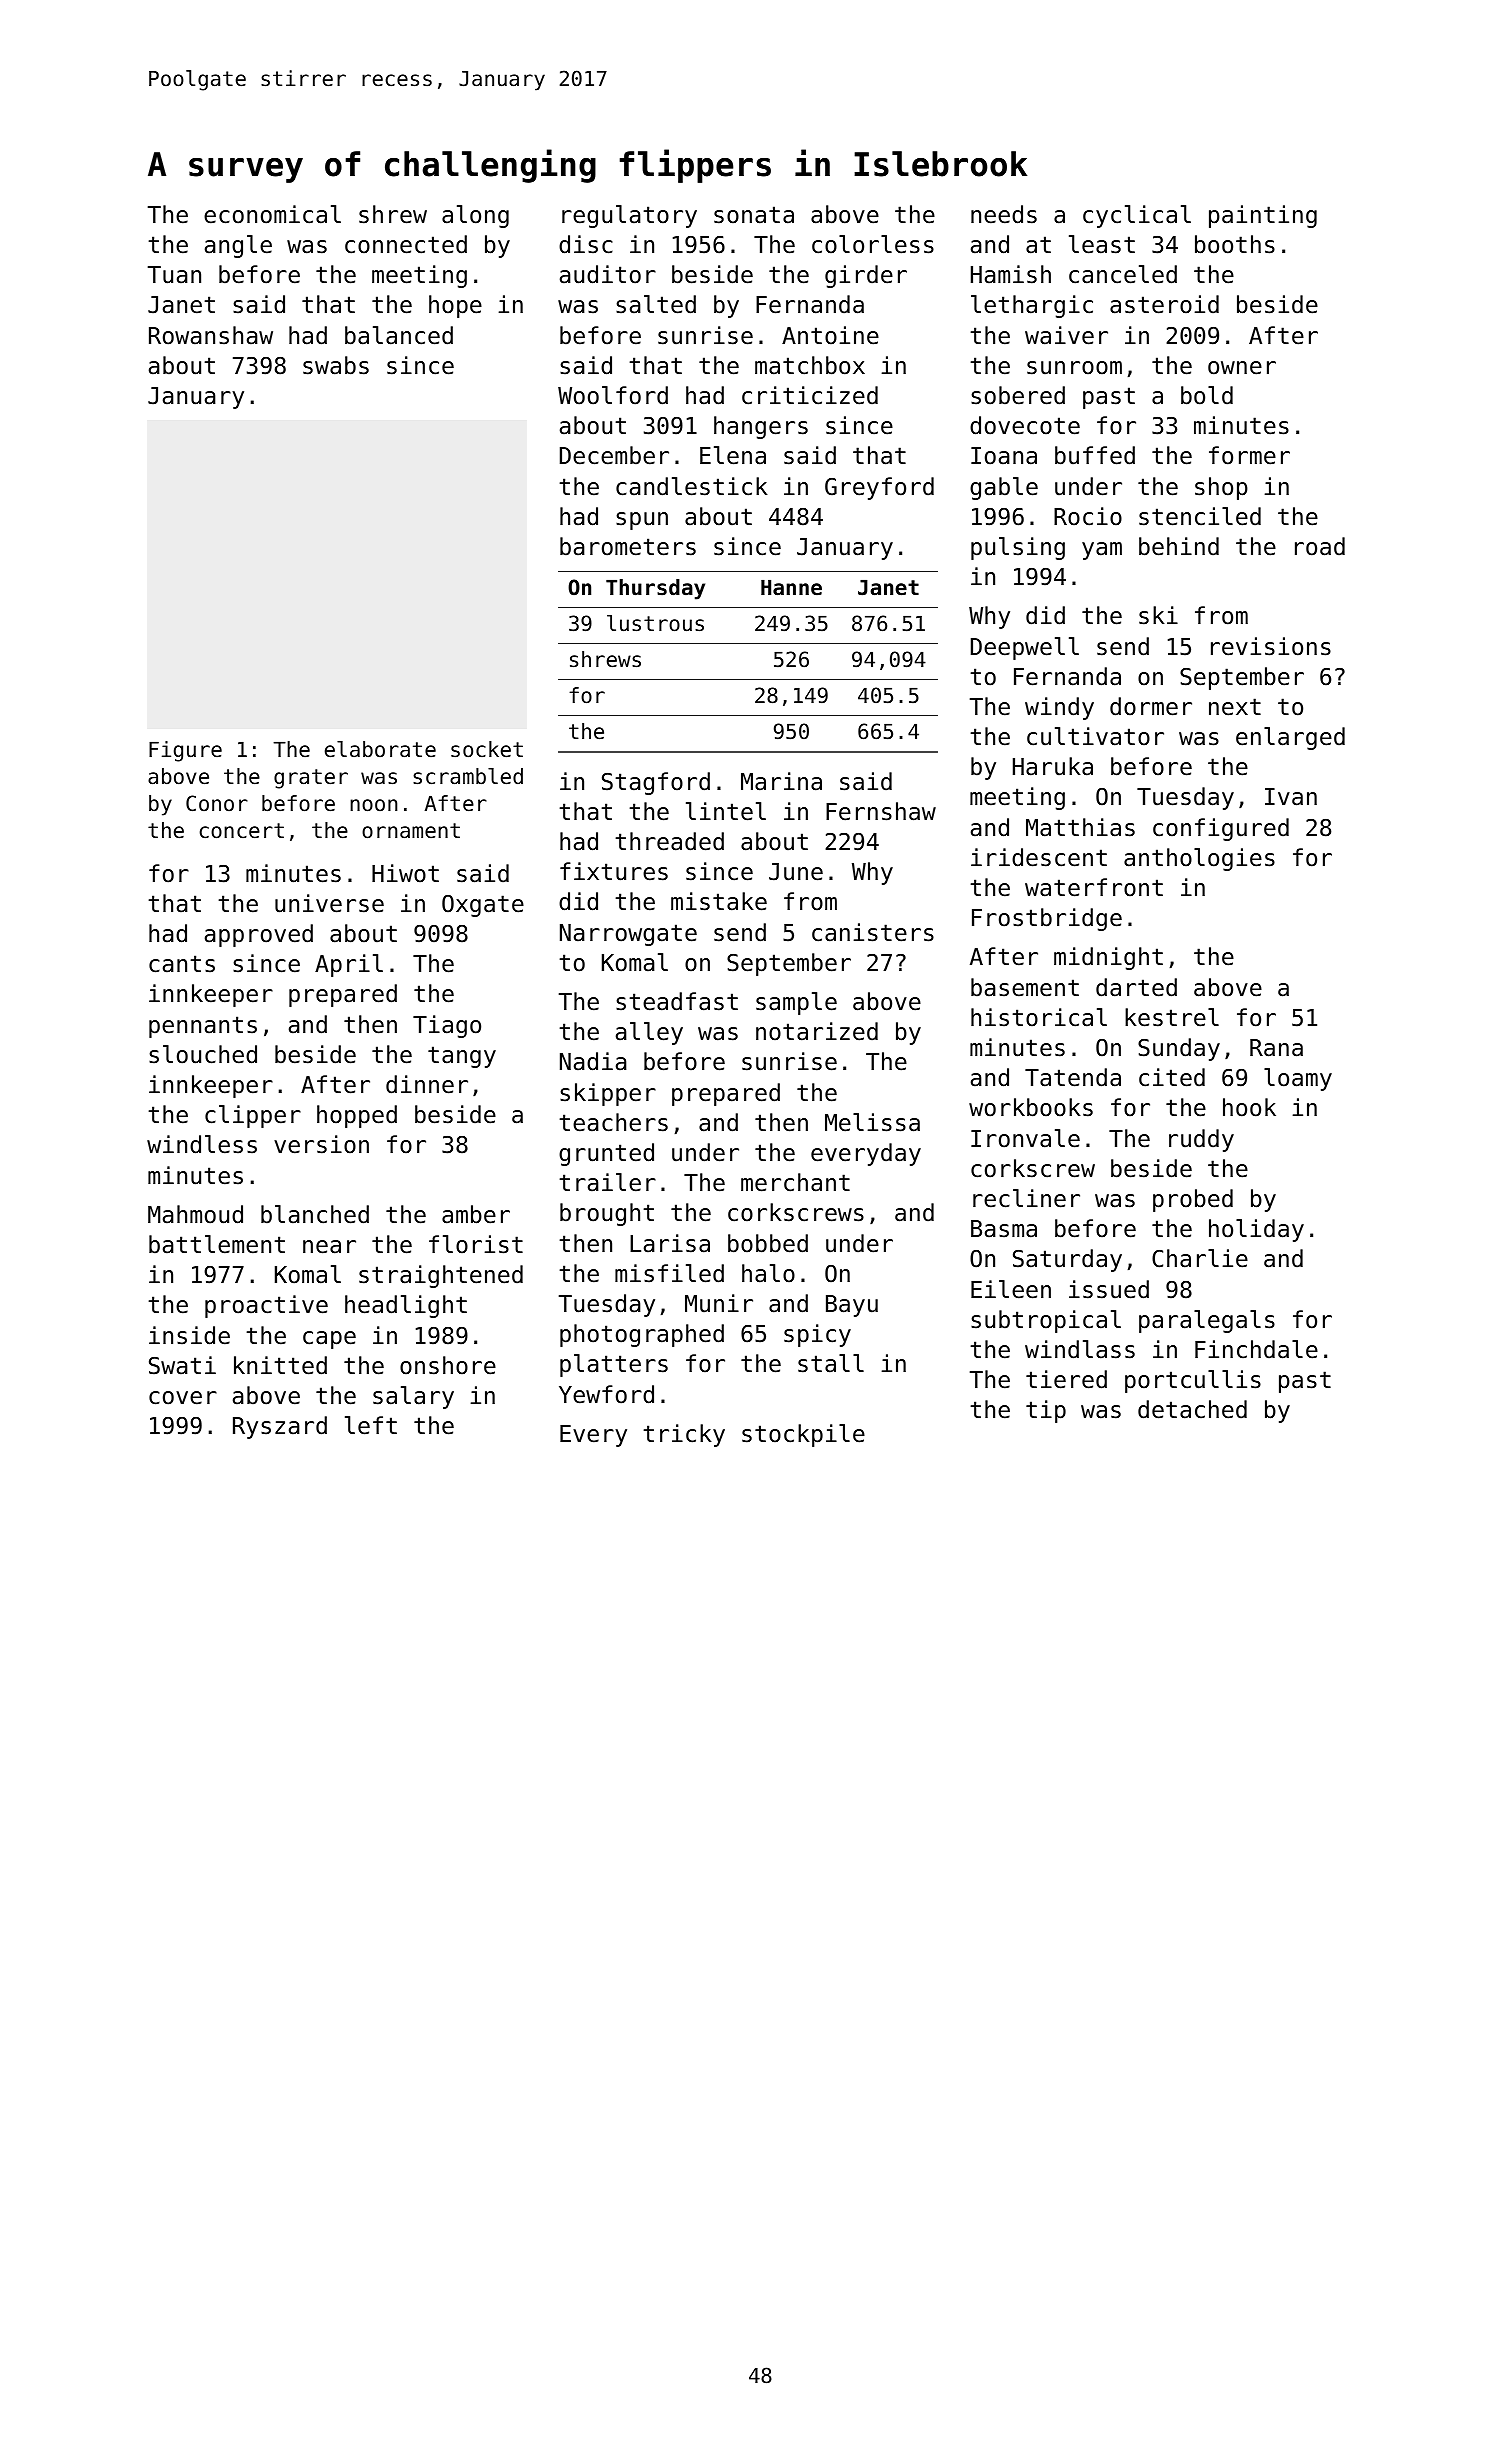 Image resolution: width=1496 pixels, height=2464 pixels. What do you see at coordinates (1046, 1411) in the image?
I see `tip` at bounding box center [1046, 1411].
